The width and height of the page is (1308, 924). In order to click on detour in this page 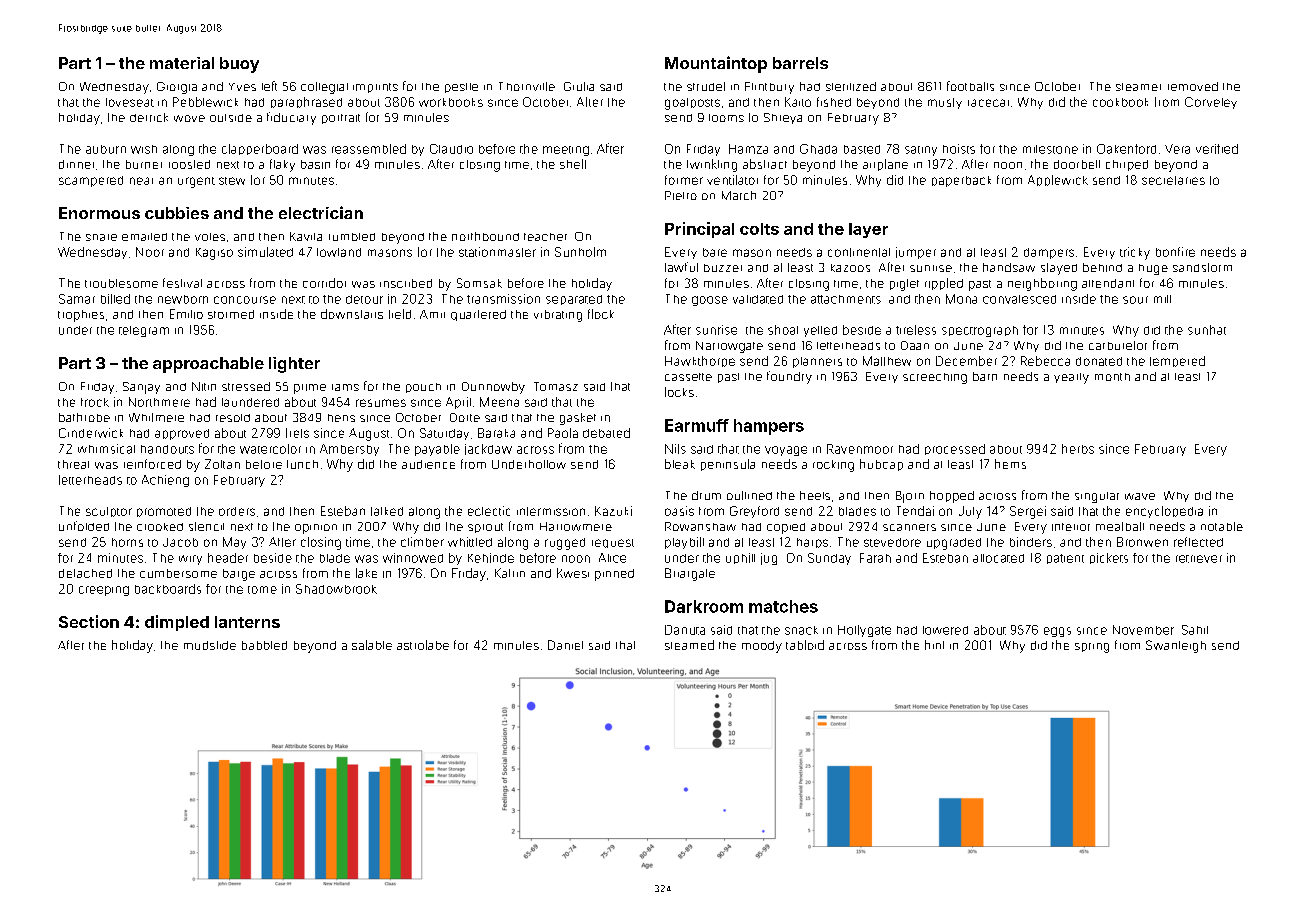, I will do `click(364, 299)`.
